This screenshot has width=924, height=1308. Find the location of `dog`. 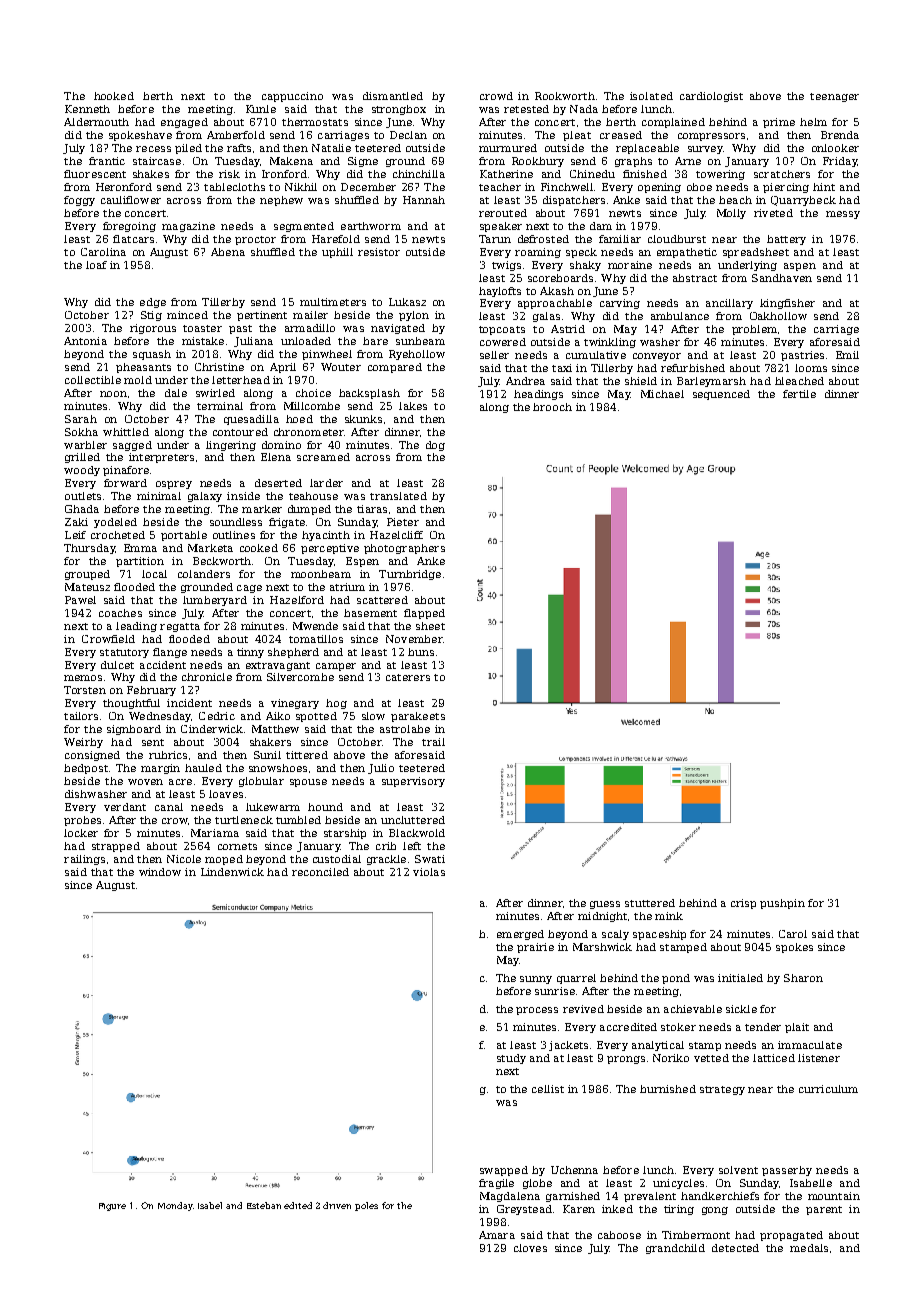

dog is located at coordinates (435, 446).
